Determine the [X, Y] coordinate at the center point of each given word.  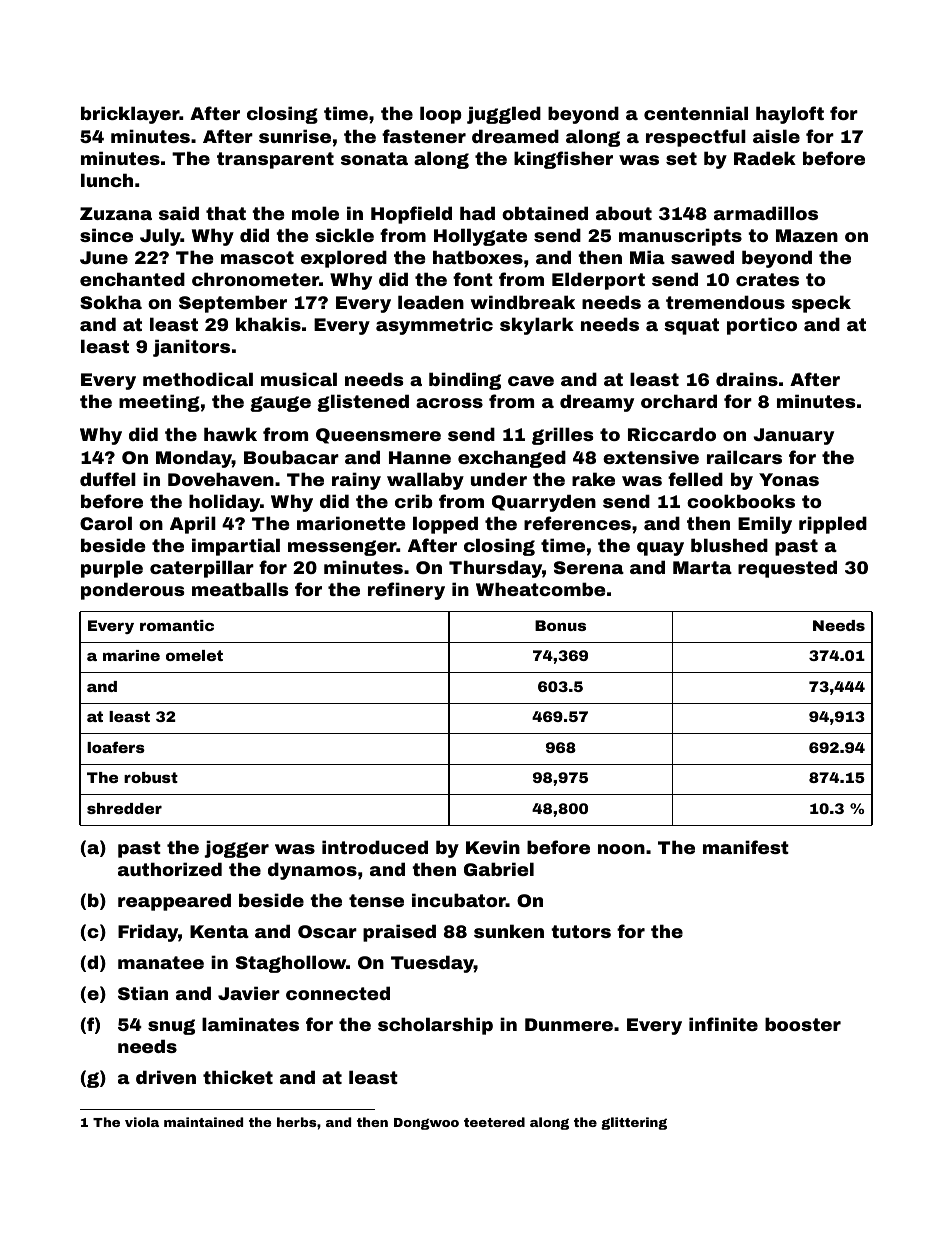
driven [166, 1077]
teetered [494, 1122]
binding [465, 381]
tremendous [725, 302]
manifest [746, 847]
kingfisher [563, 160]
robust [151, 777]
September [233, 304]
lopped [445, 525]
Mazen [807, 235]
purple [112, 569]
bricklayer [130, 115]
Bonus [560, 625]
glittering [634, 1123]
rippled [833, 525]
